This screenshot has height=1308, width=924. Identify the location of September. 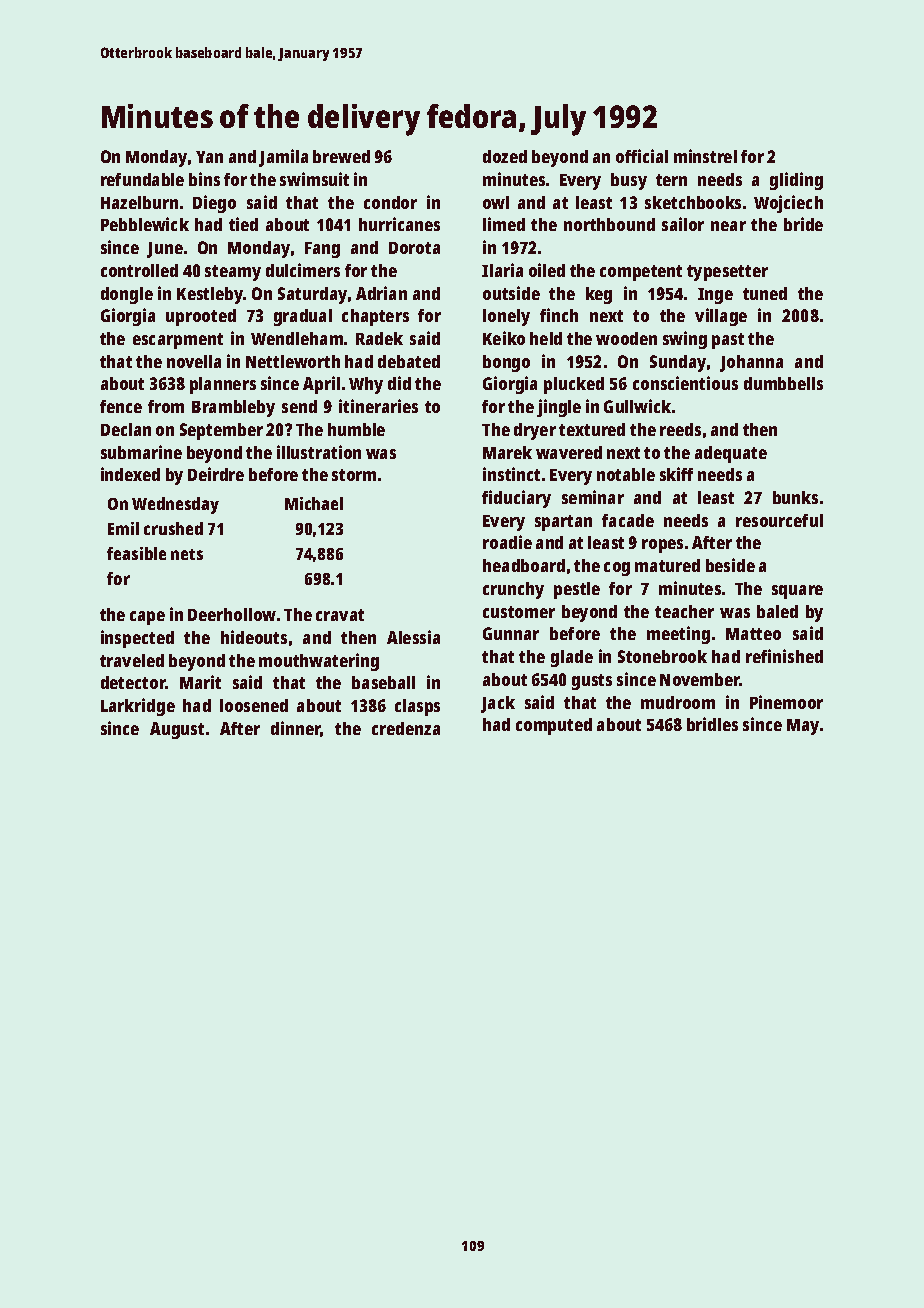
(221, 431).
